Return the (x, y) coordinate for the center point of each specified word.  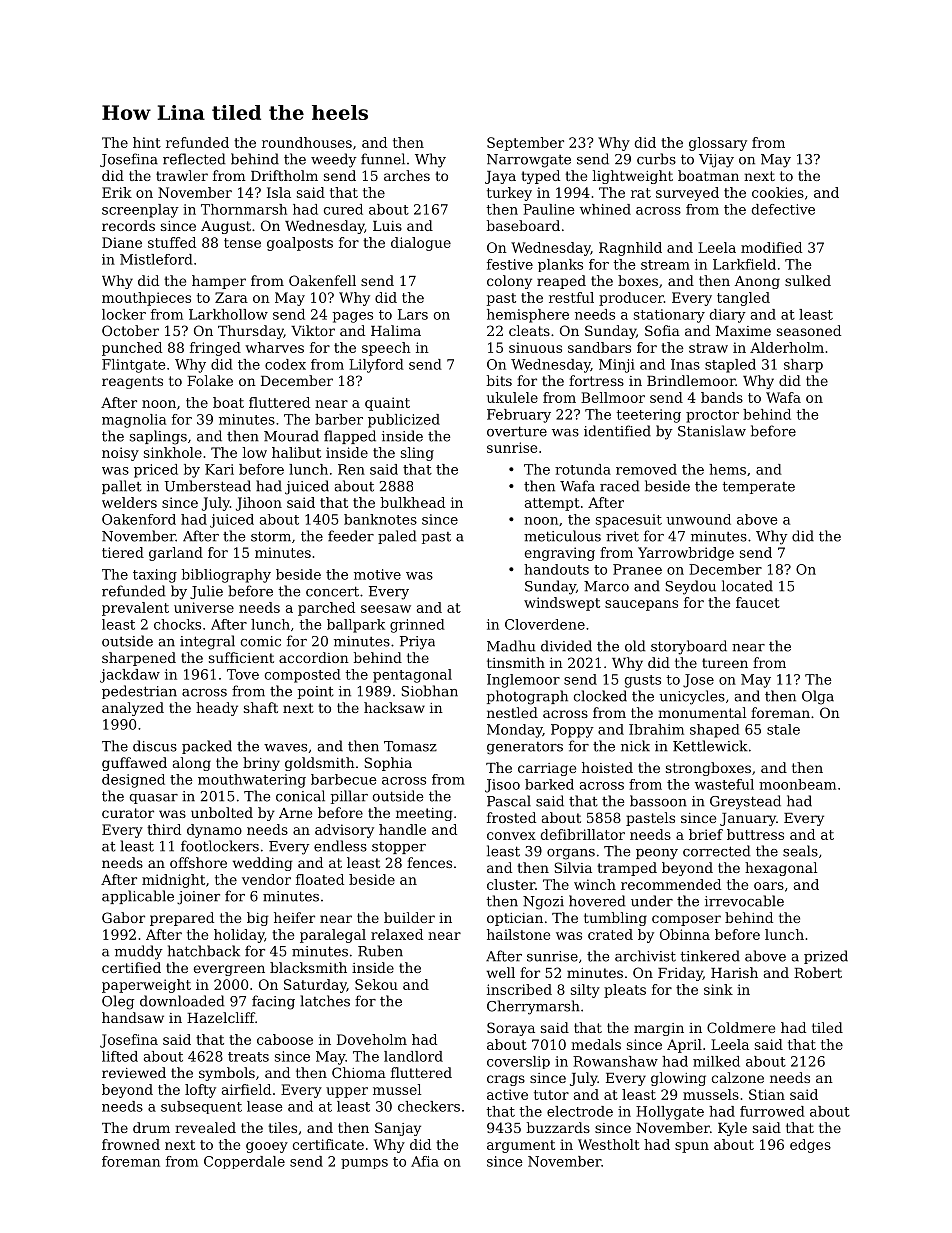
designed (133, 781)
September (525, 144)
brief (706, 834)
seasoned (809, 330)
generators (525, 748)
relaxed (397, 934)
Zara (231, 297)
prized (826, 957)
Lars (413, 314)
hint (147, 142)
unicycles (692, 697)
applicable (138, 897)
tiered (123, 552)
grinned (417, 626)
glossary (718, 144)
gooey (267, 1147)
